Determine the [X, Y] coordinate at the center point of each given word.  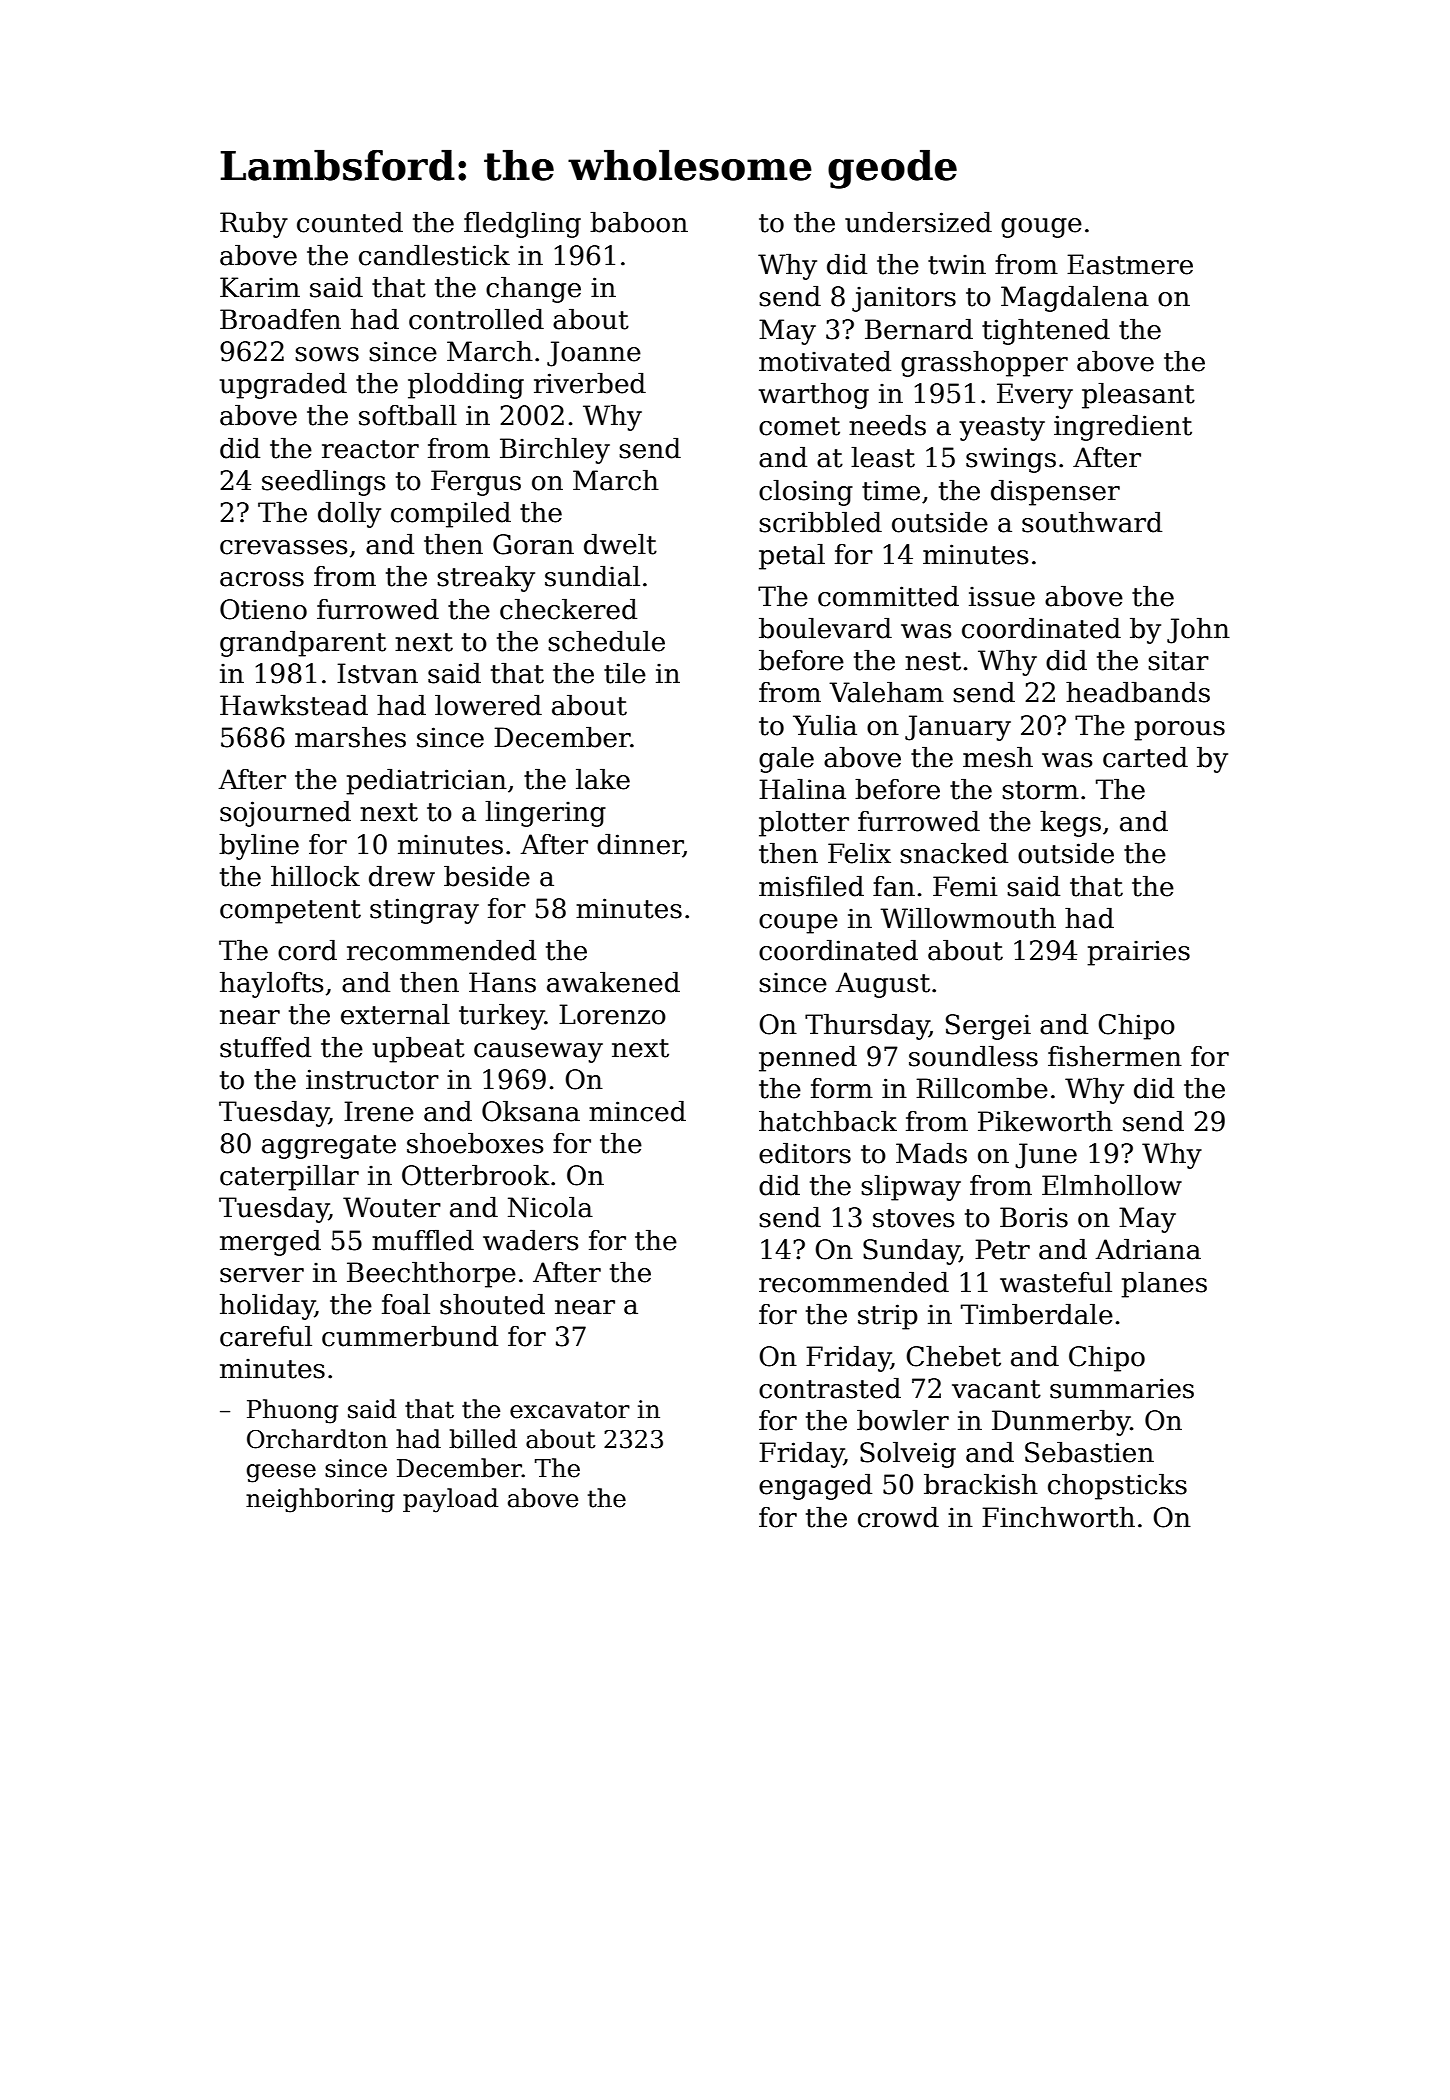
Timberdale [1037, 1314]
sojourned [285, 814]
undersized [918, 222]
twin [957, 264]
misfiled [811, 886]
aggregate [329, 1147]
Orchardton [317, 1439]
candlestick [434, 255]
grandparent [303, 644]
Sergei [988, 1027]
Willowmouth [968, 918]
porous [1179, 731]
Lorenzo [612, 1014]
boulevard [825, 628]
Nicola [550, 1207]
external [395, 1014]
